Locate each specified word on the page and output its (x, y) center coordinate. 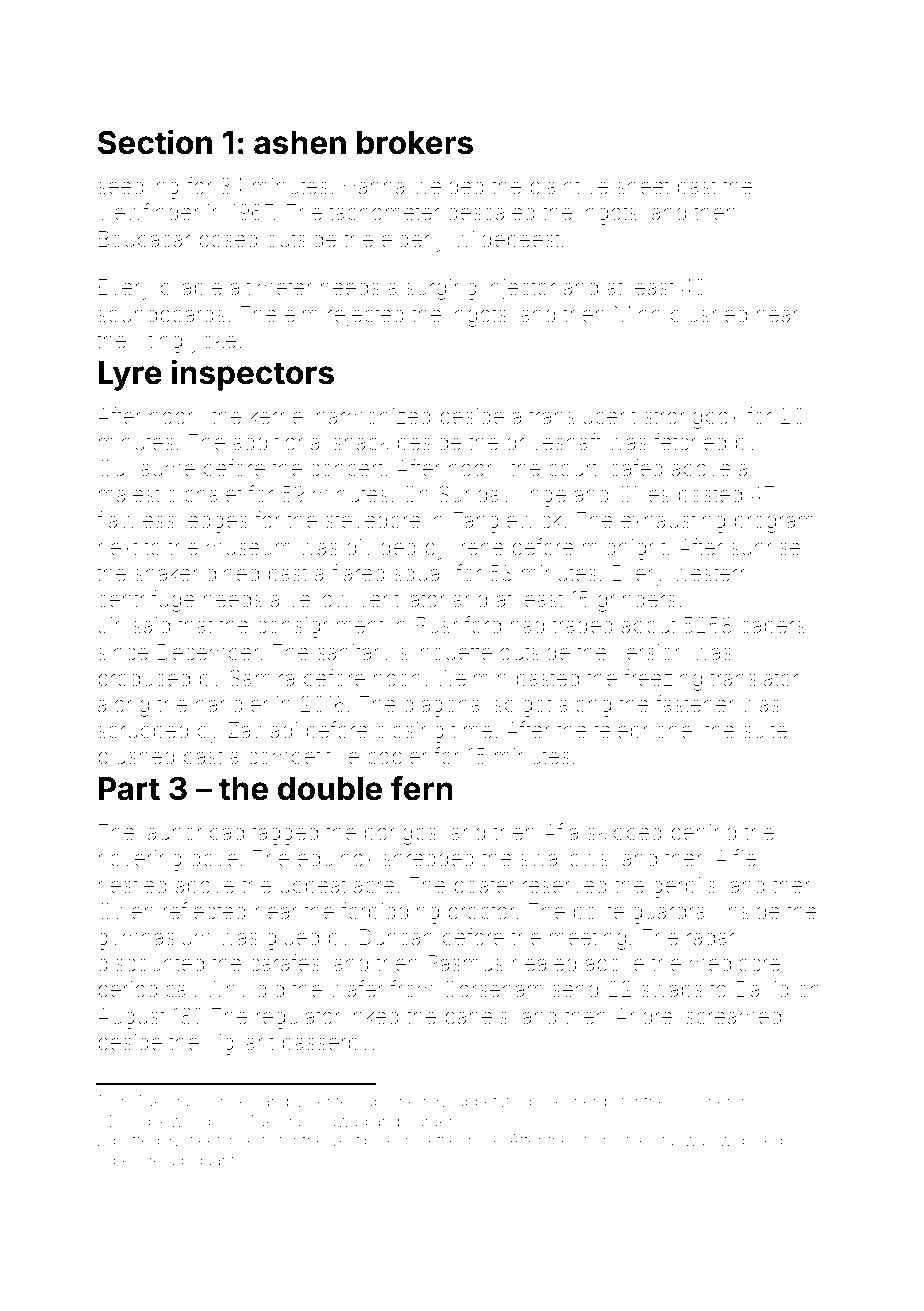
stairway (684, 1142)
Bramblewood (160, 1121)
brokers (415, 143)
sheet (643, 186)
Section (155, 142)
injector (521, 289)
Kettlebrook (459, 1140)
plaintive (569, 188)
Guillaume (146, 468)
